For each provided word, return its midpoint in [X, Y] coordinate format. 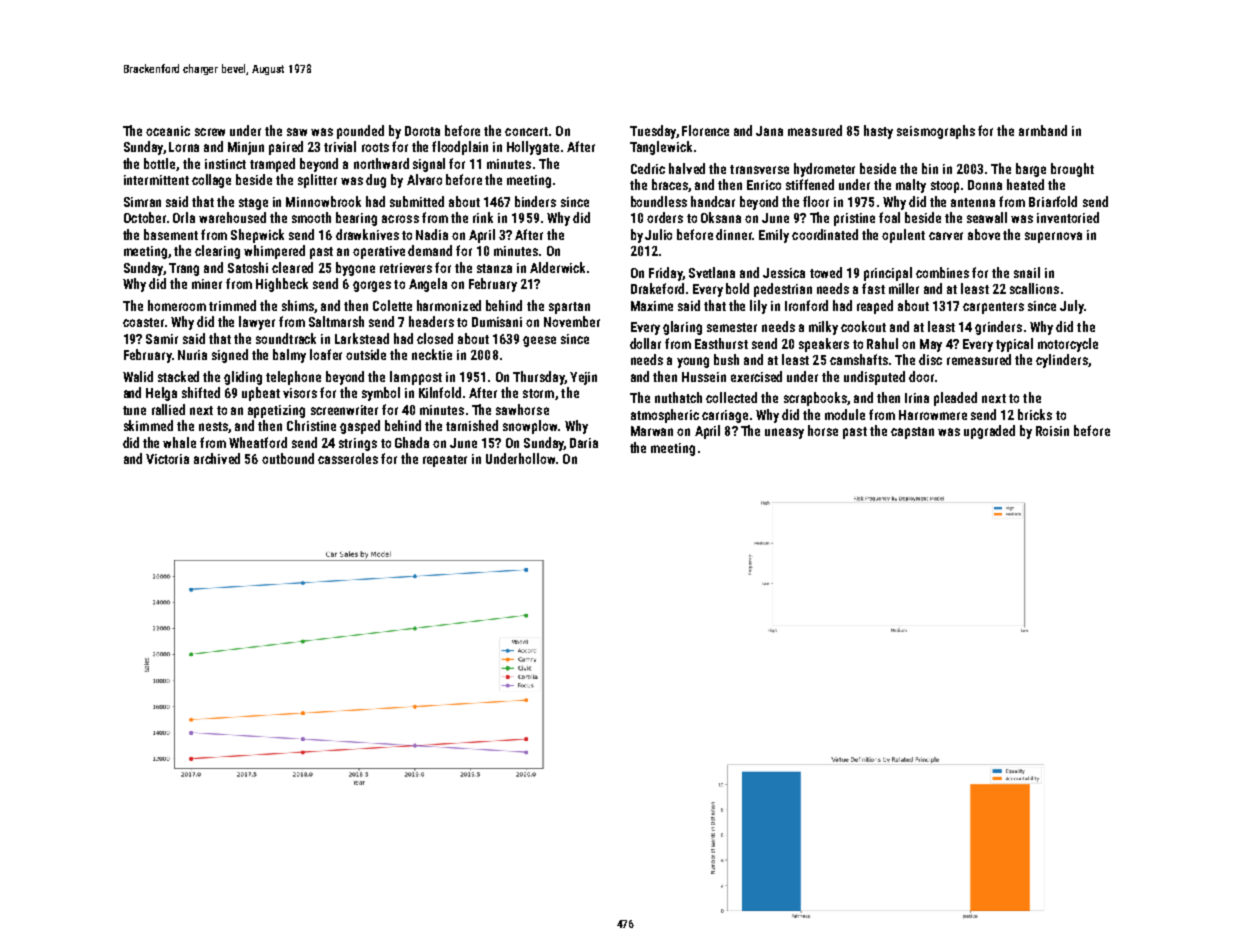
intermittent [156, 180]
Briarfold [1053, 201]
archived [217, 458]
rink [483, 217]
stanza [494, 268]
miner [207, 284]
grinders [998, 328]
